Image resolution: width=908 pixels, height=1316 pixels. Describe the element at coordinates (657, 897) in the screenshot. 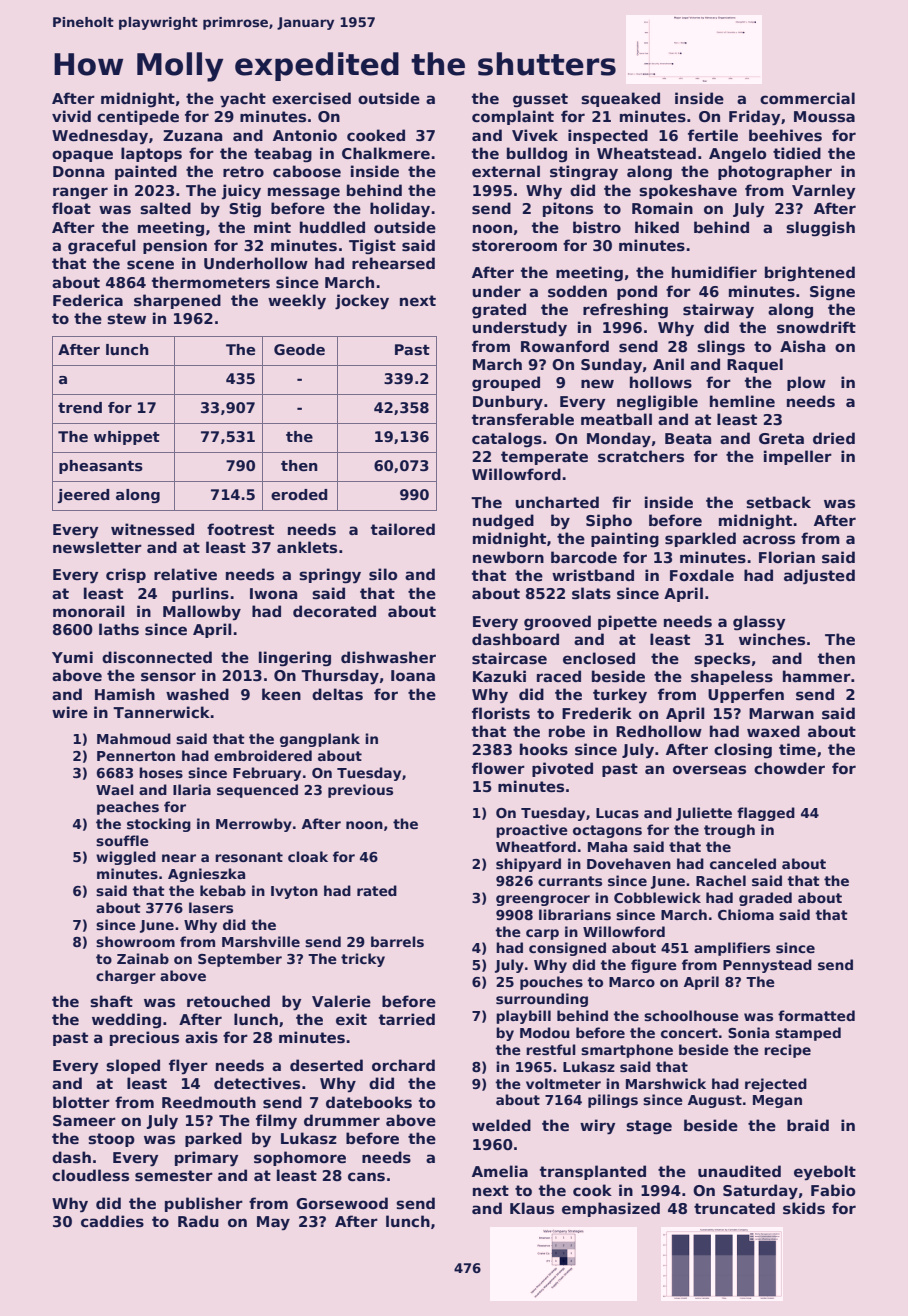

I see `Cobblewick` at that location.
